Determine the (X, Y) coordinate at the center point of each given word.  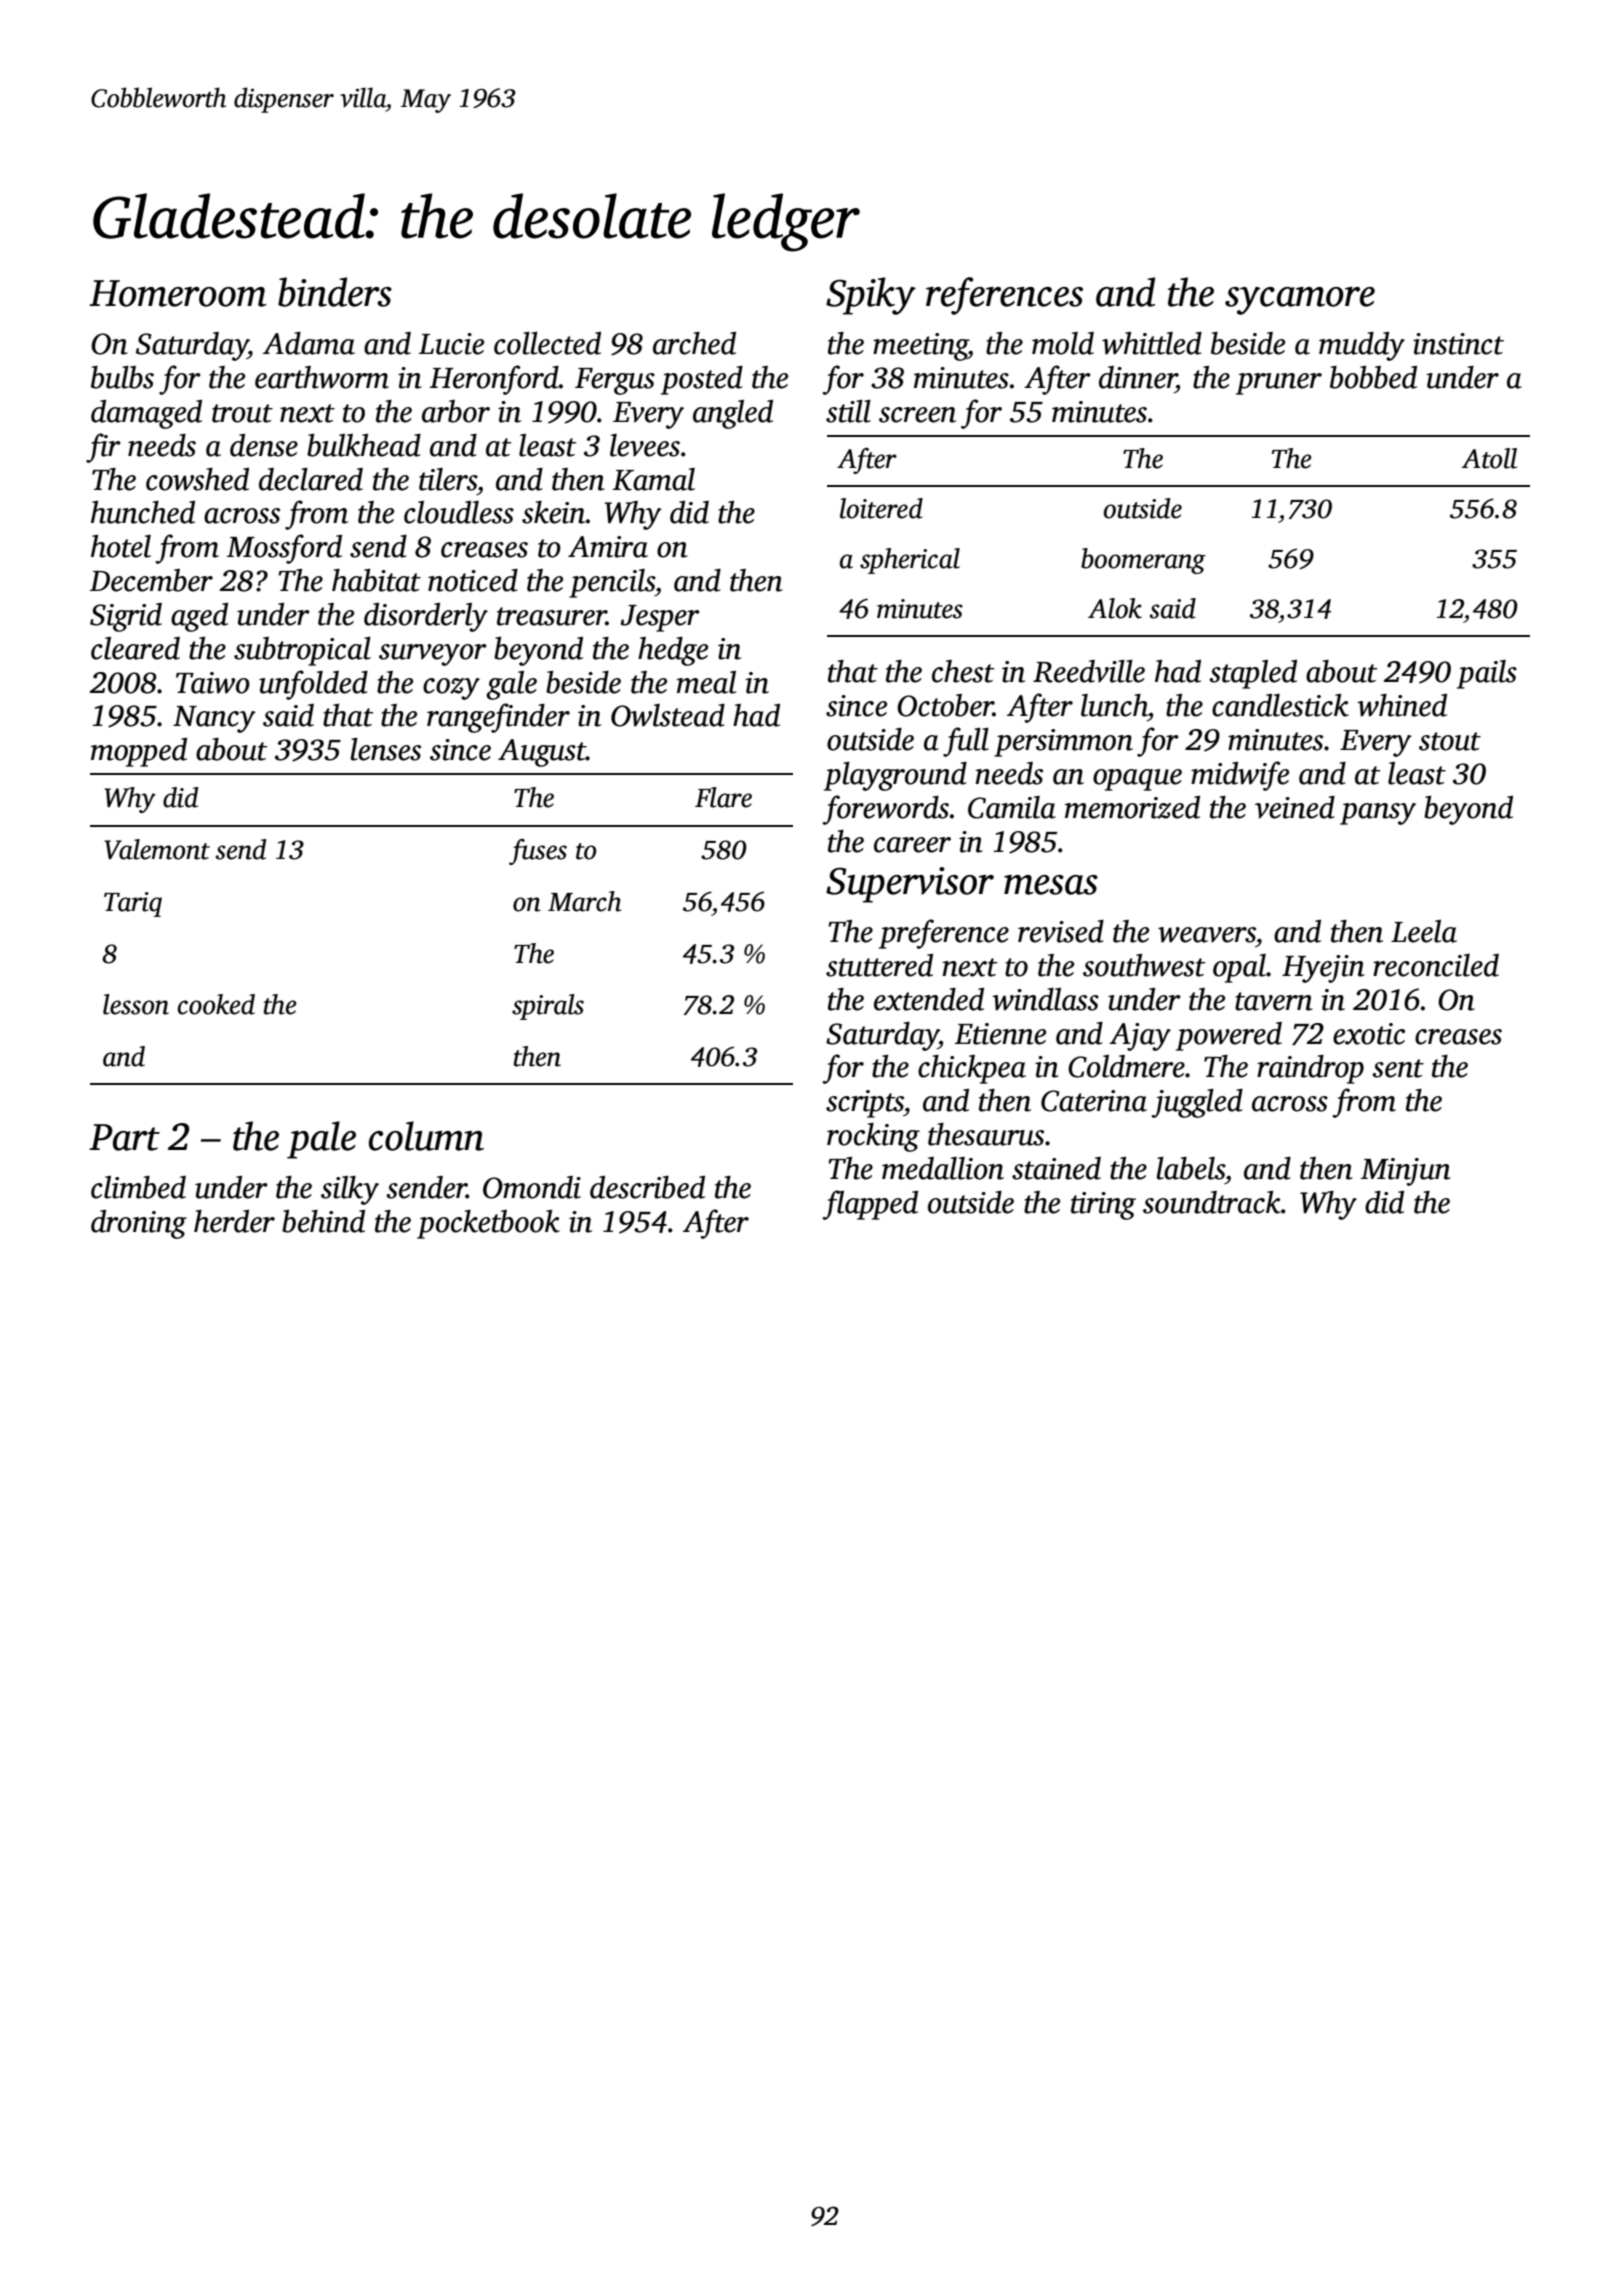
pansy (1378, 814)
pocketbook (488, 1224)
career (912, 845)
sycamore (1300, 301)
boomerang (1143, 561)
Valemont (157, 849)
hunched (143, 512)
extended (929, 999)
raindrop (1310, 1069)
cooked (216, 1004)
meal (706, 682)
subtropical (302, 651)
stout (1450, 741)
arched (694, 343)
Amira (608, 547)
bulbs (122, 377)
